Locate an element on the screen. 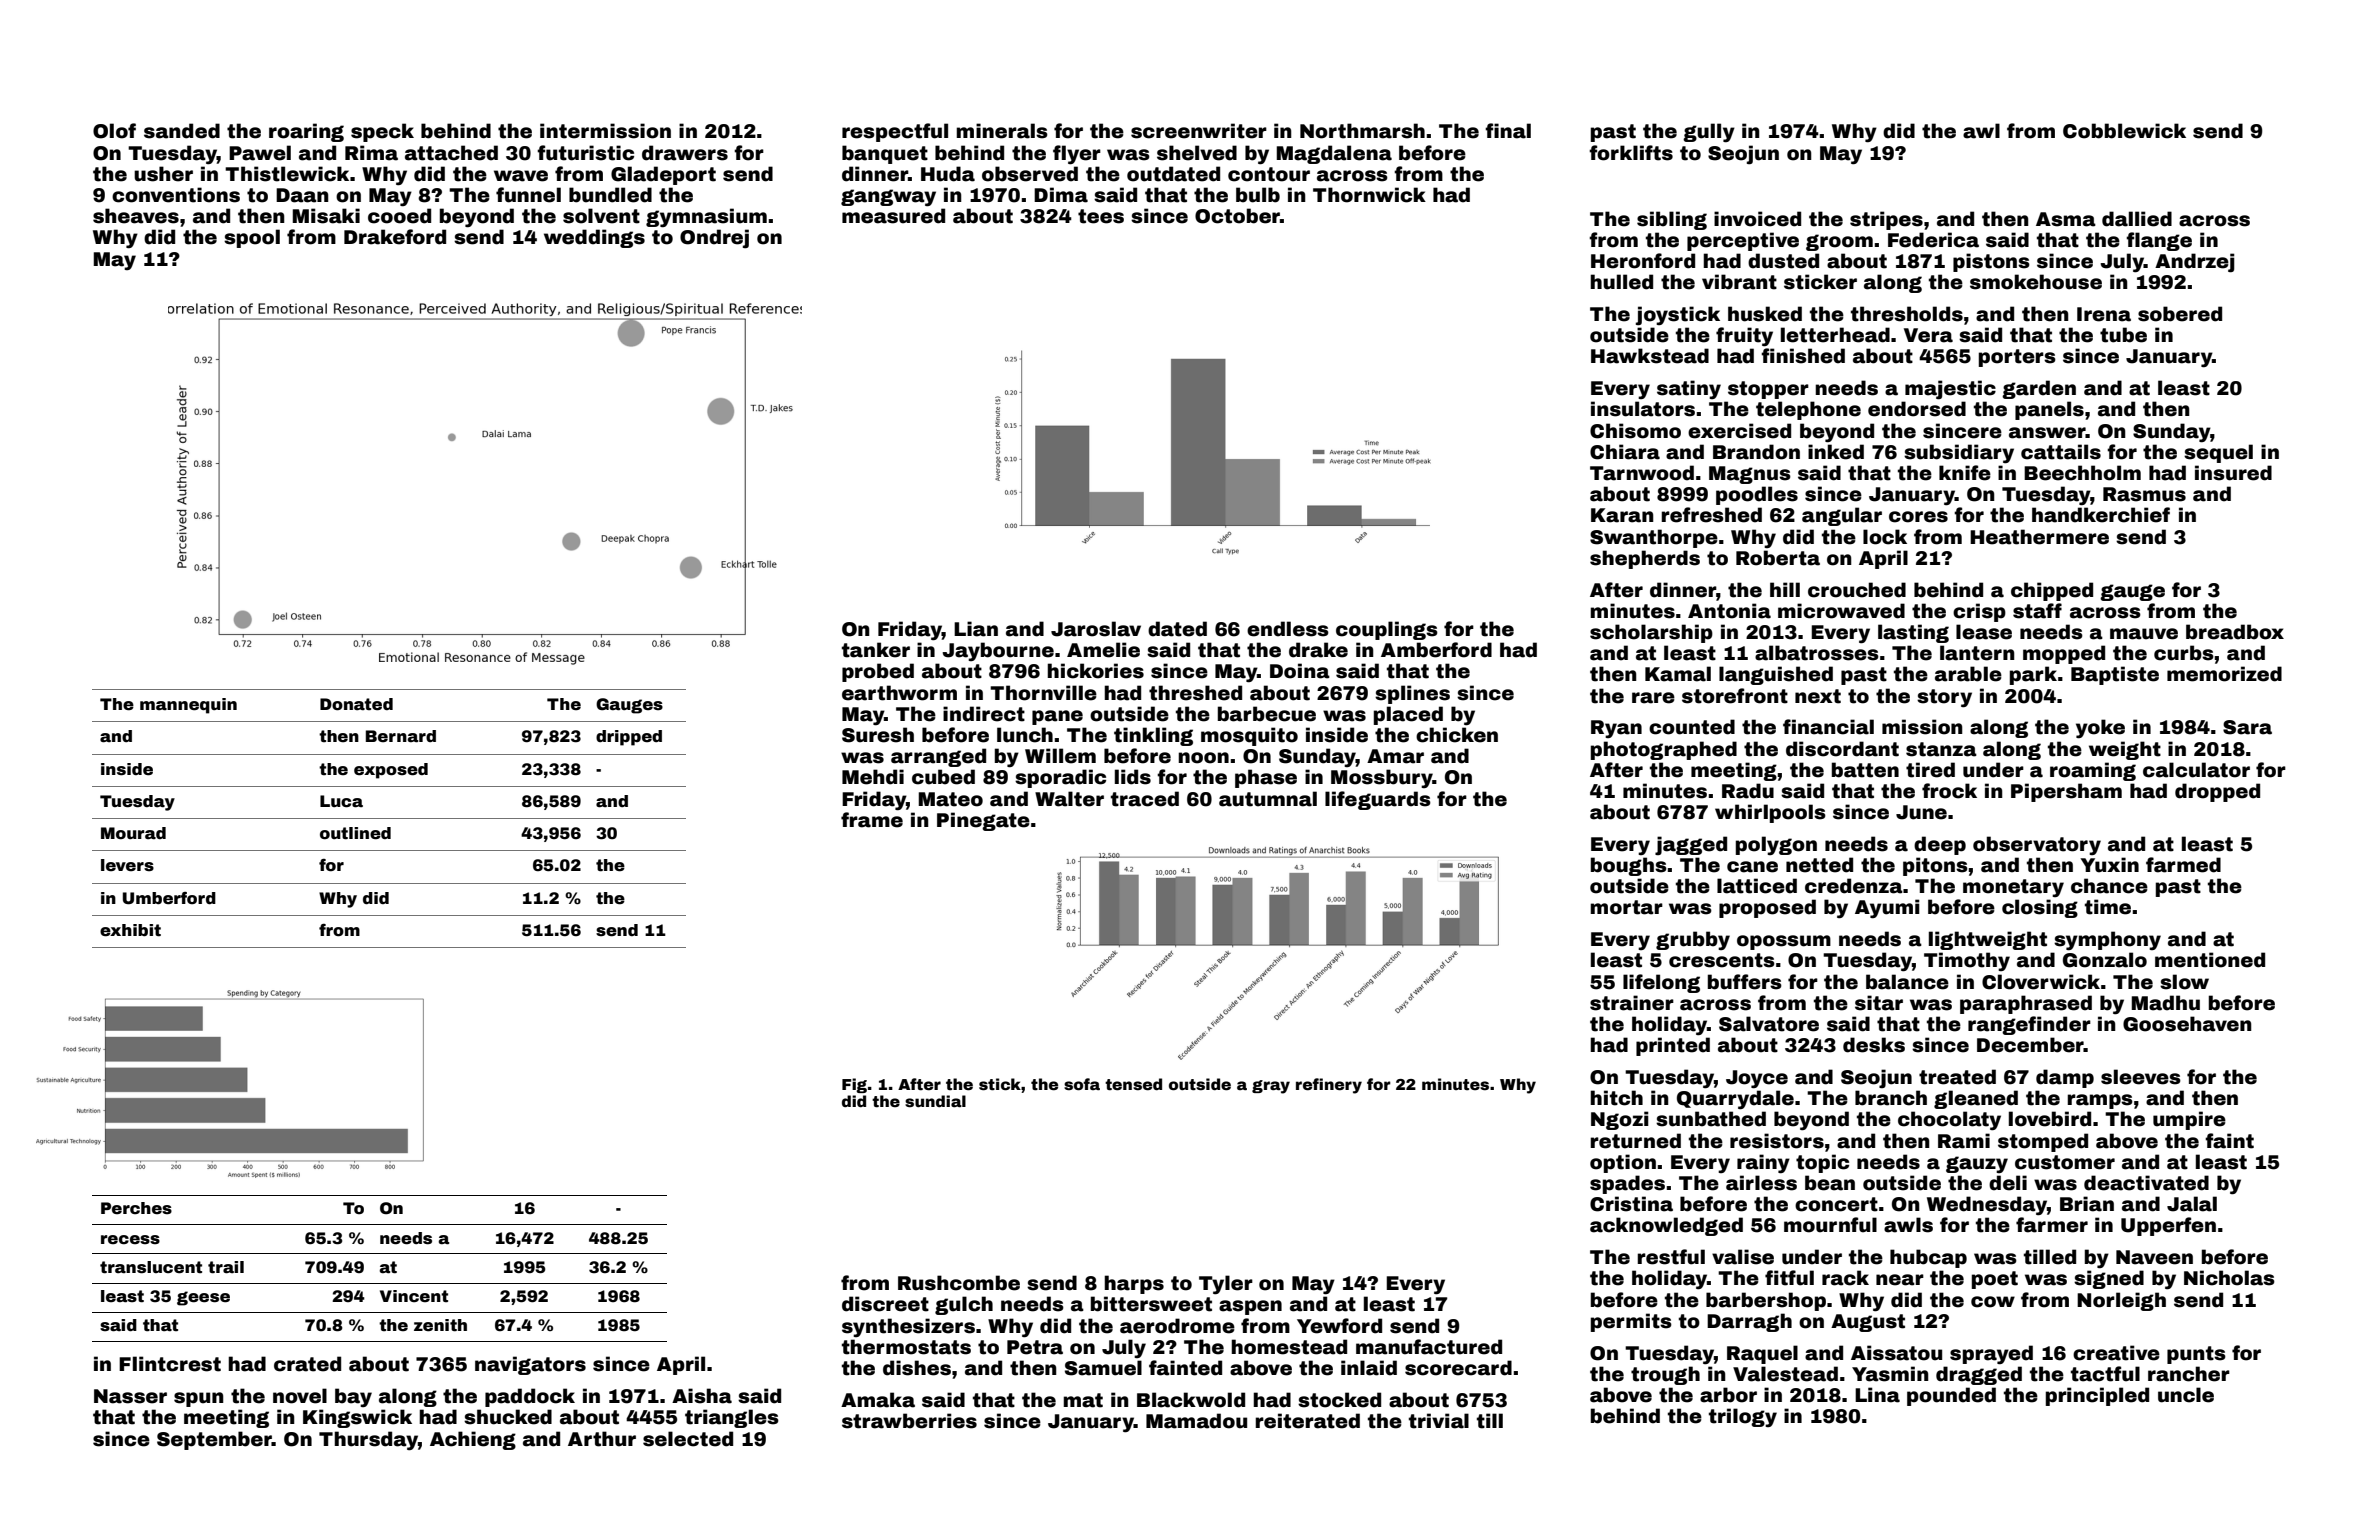  tensed is located at coordinates (1133, 1084).
